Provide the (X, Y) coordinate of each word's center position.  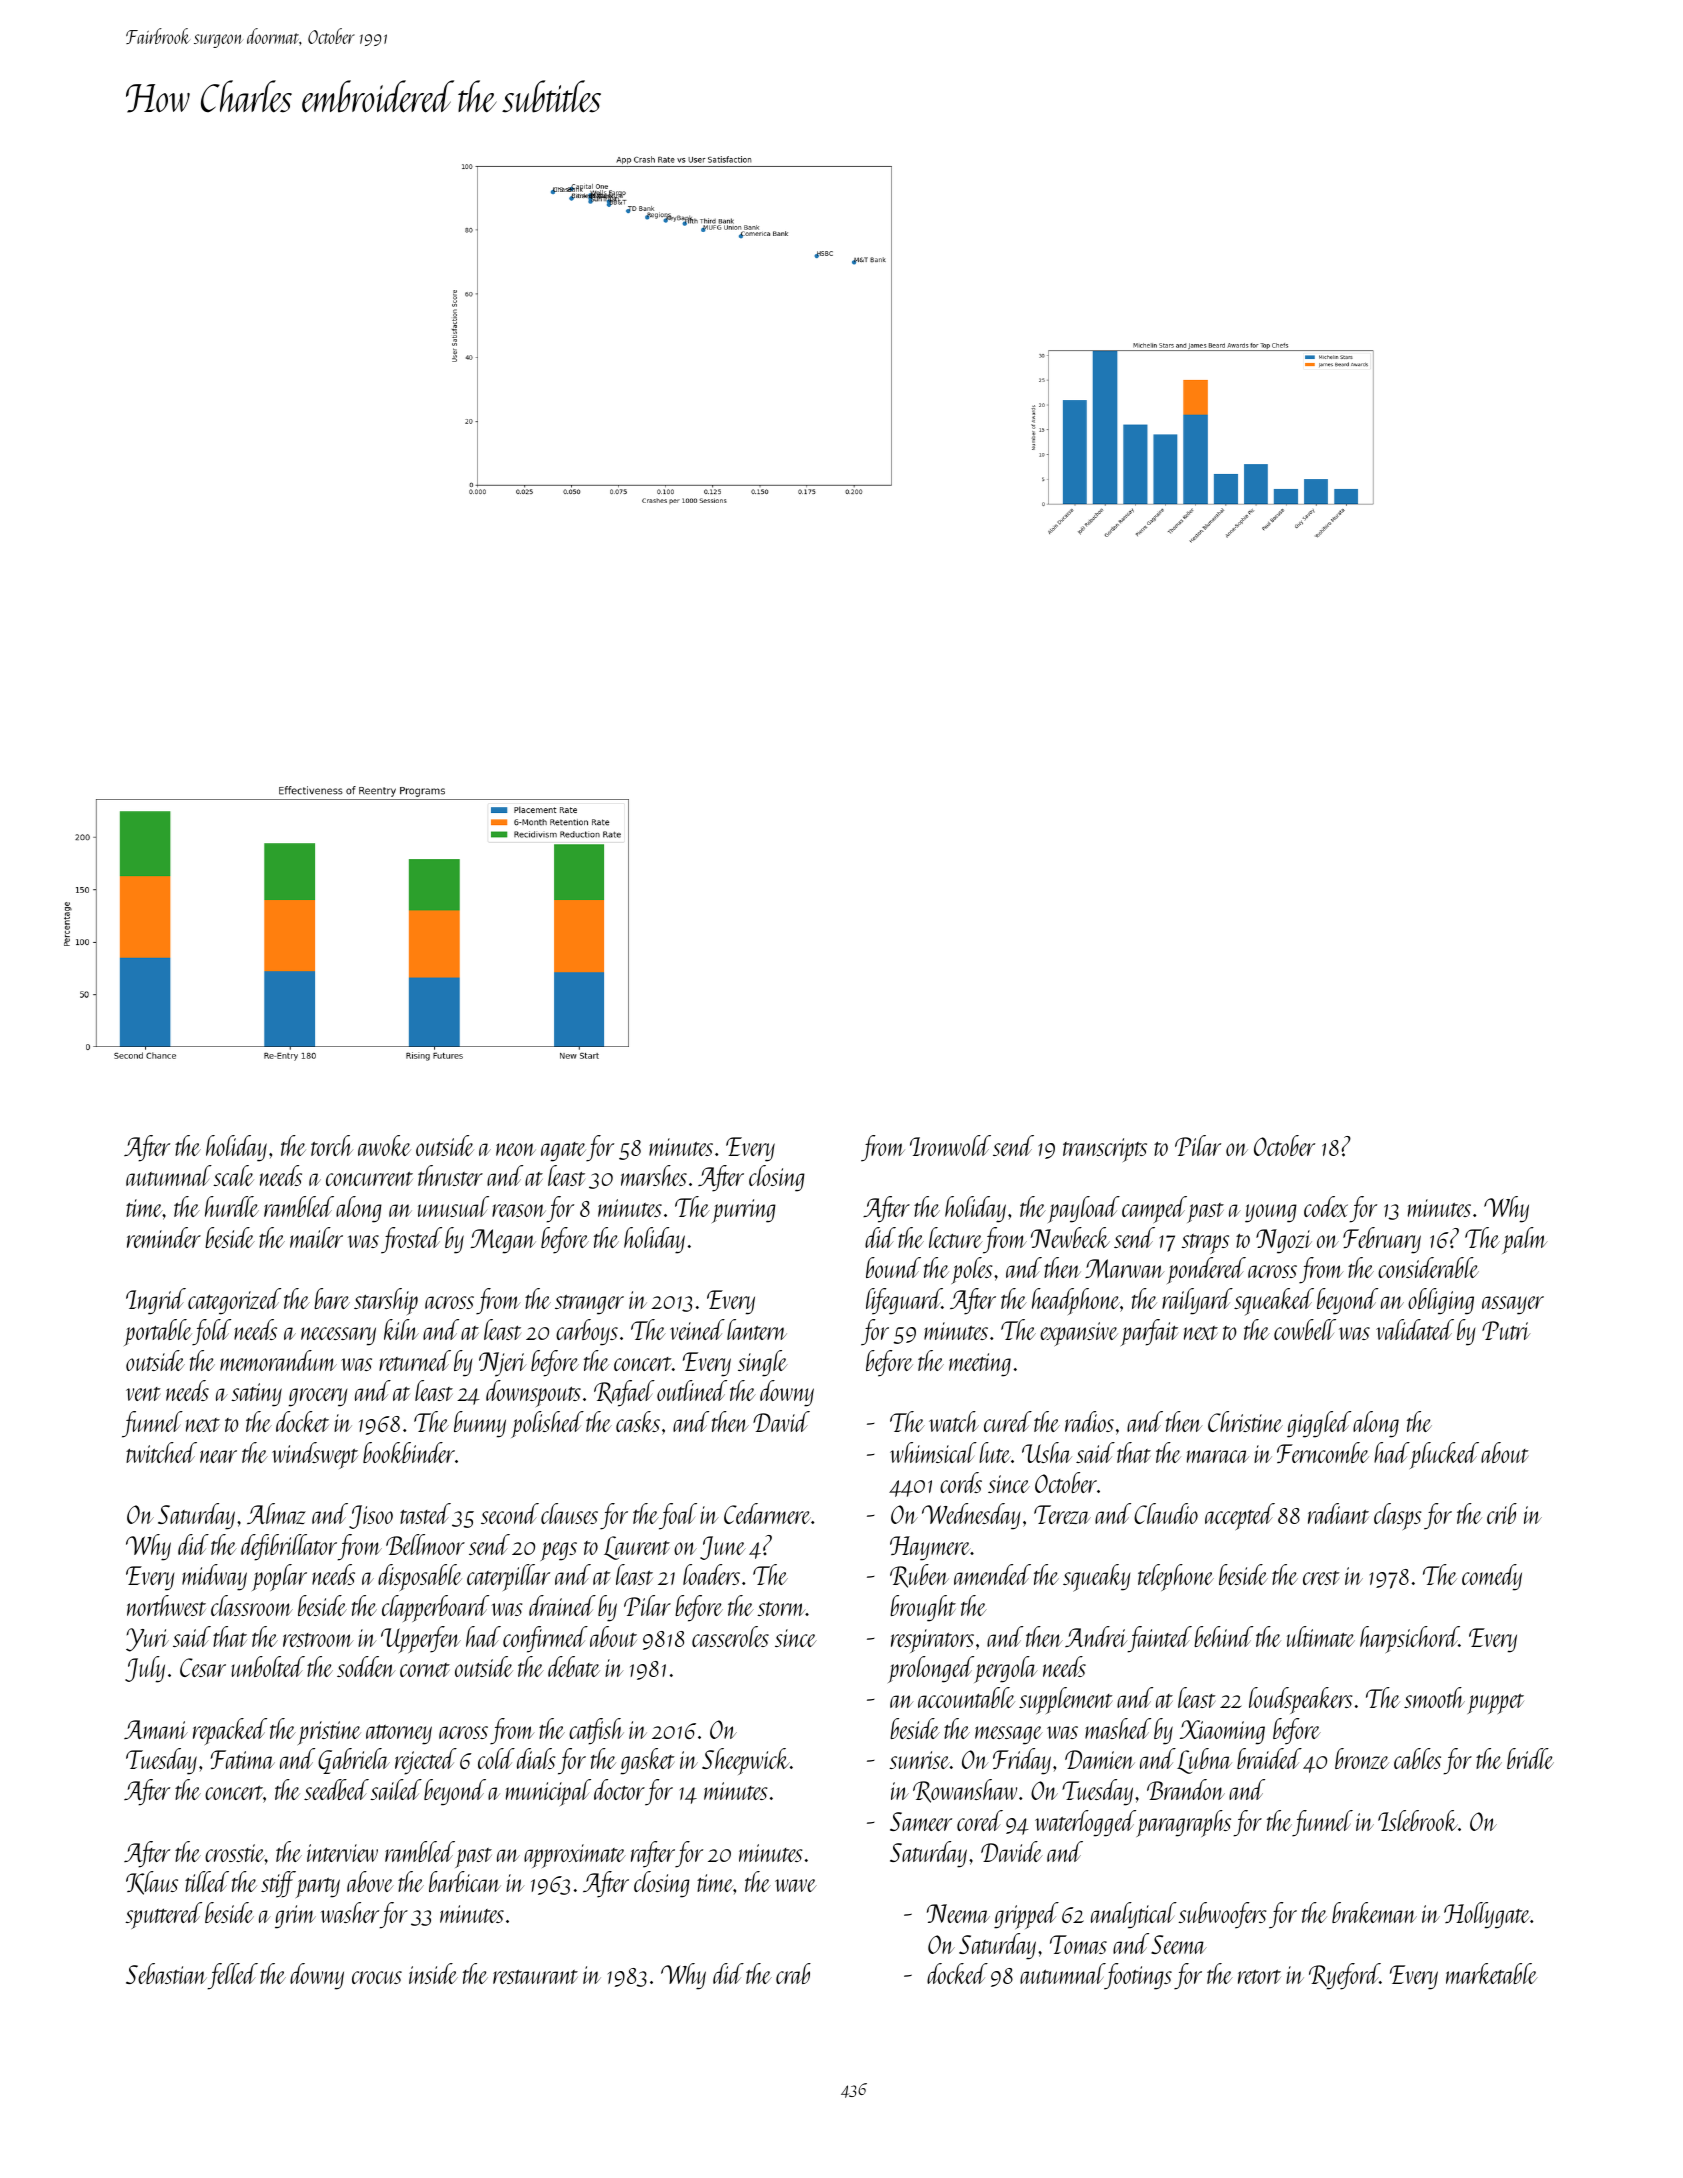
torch (332, 1145)
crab (793, 1973)
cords (961, 1482)
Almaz (276, 1513)
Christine (1245, 1421)
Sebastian (166, 1973)
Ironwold (950, 1145)
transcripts (1105, 1150)
